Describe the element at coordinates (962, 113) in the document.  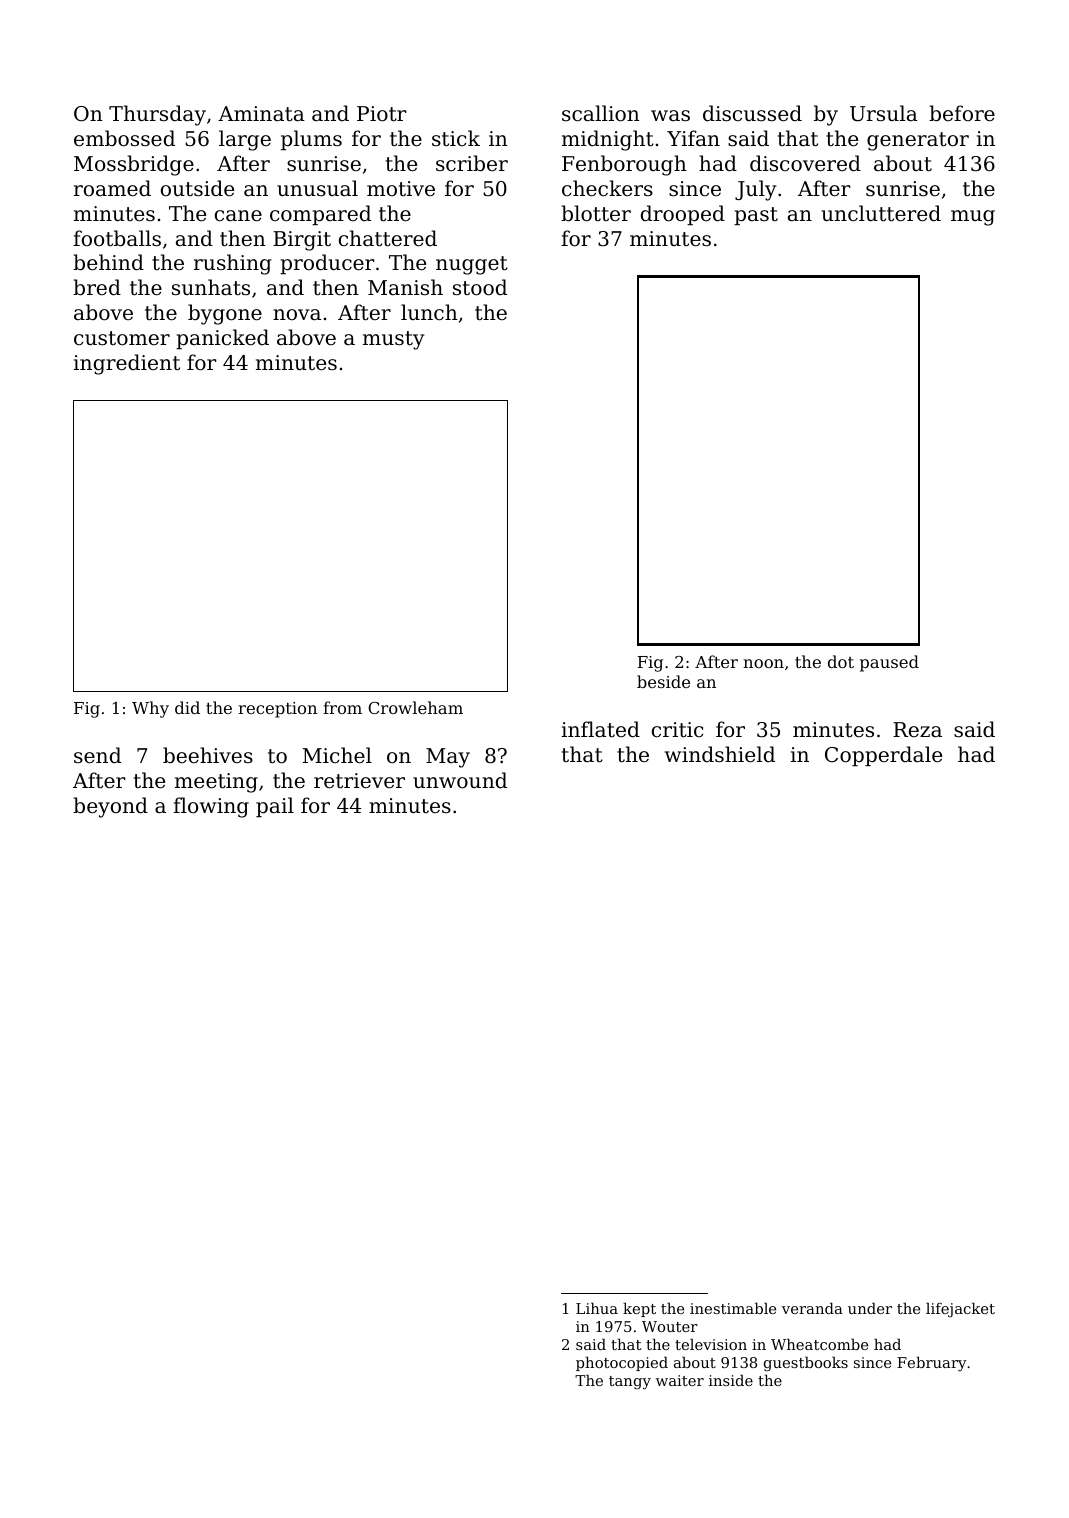
I see `before` at that location.
